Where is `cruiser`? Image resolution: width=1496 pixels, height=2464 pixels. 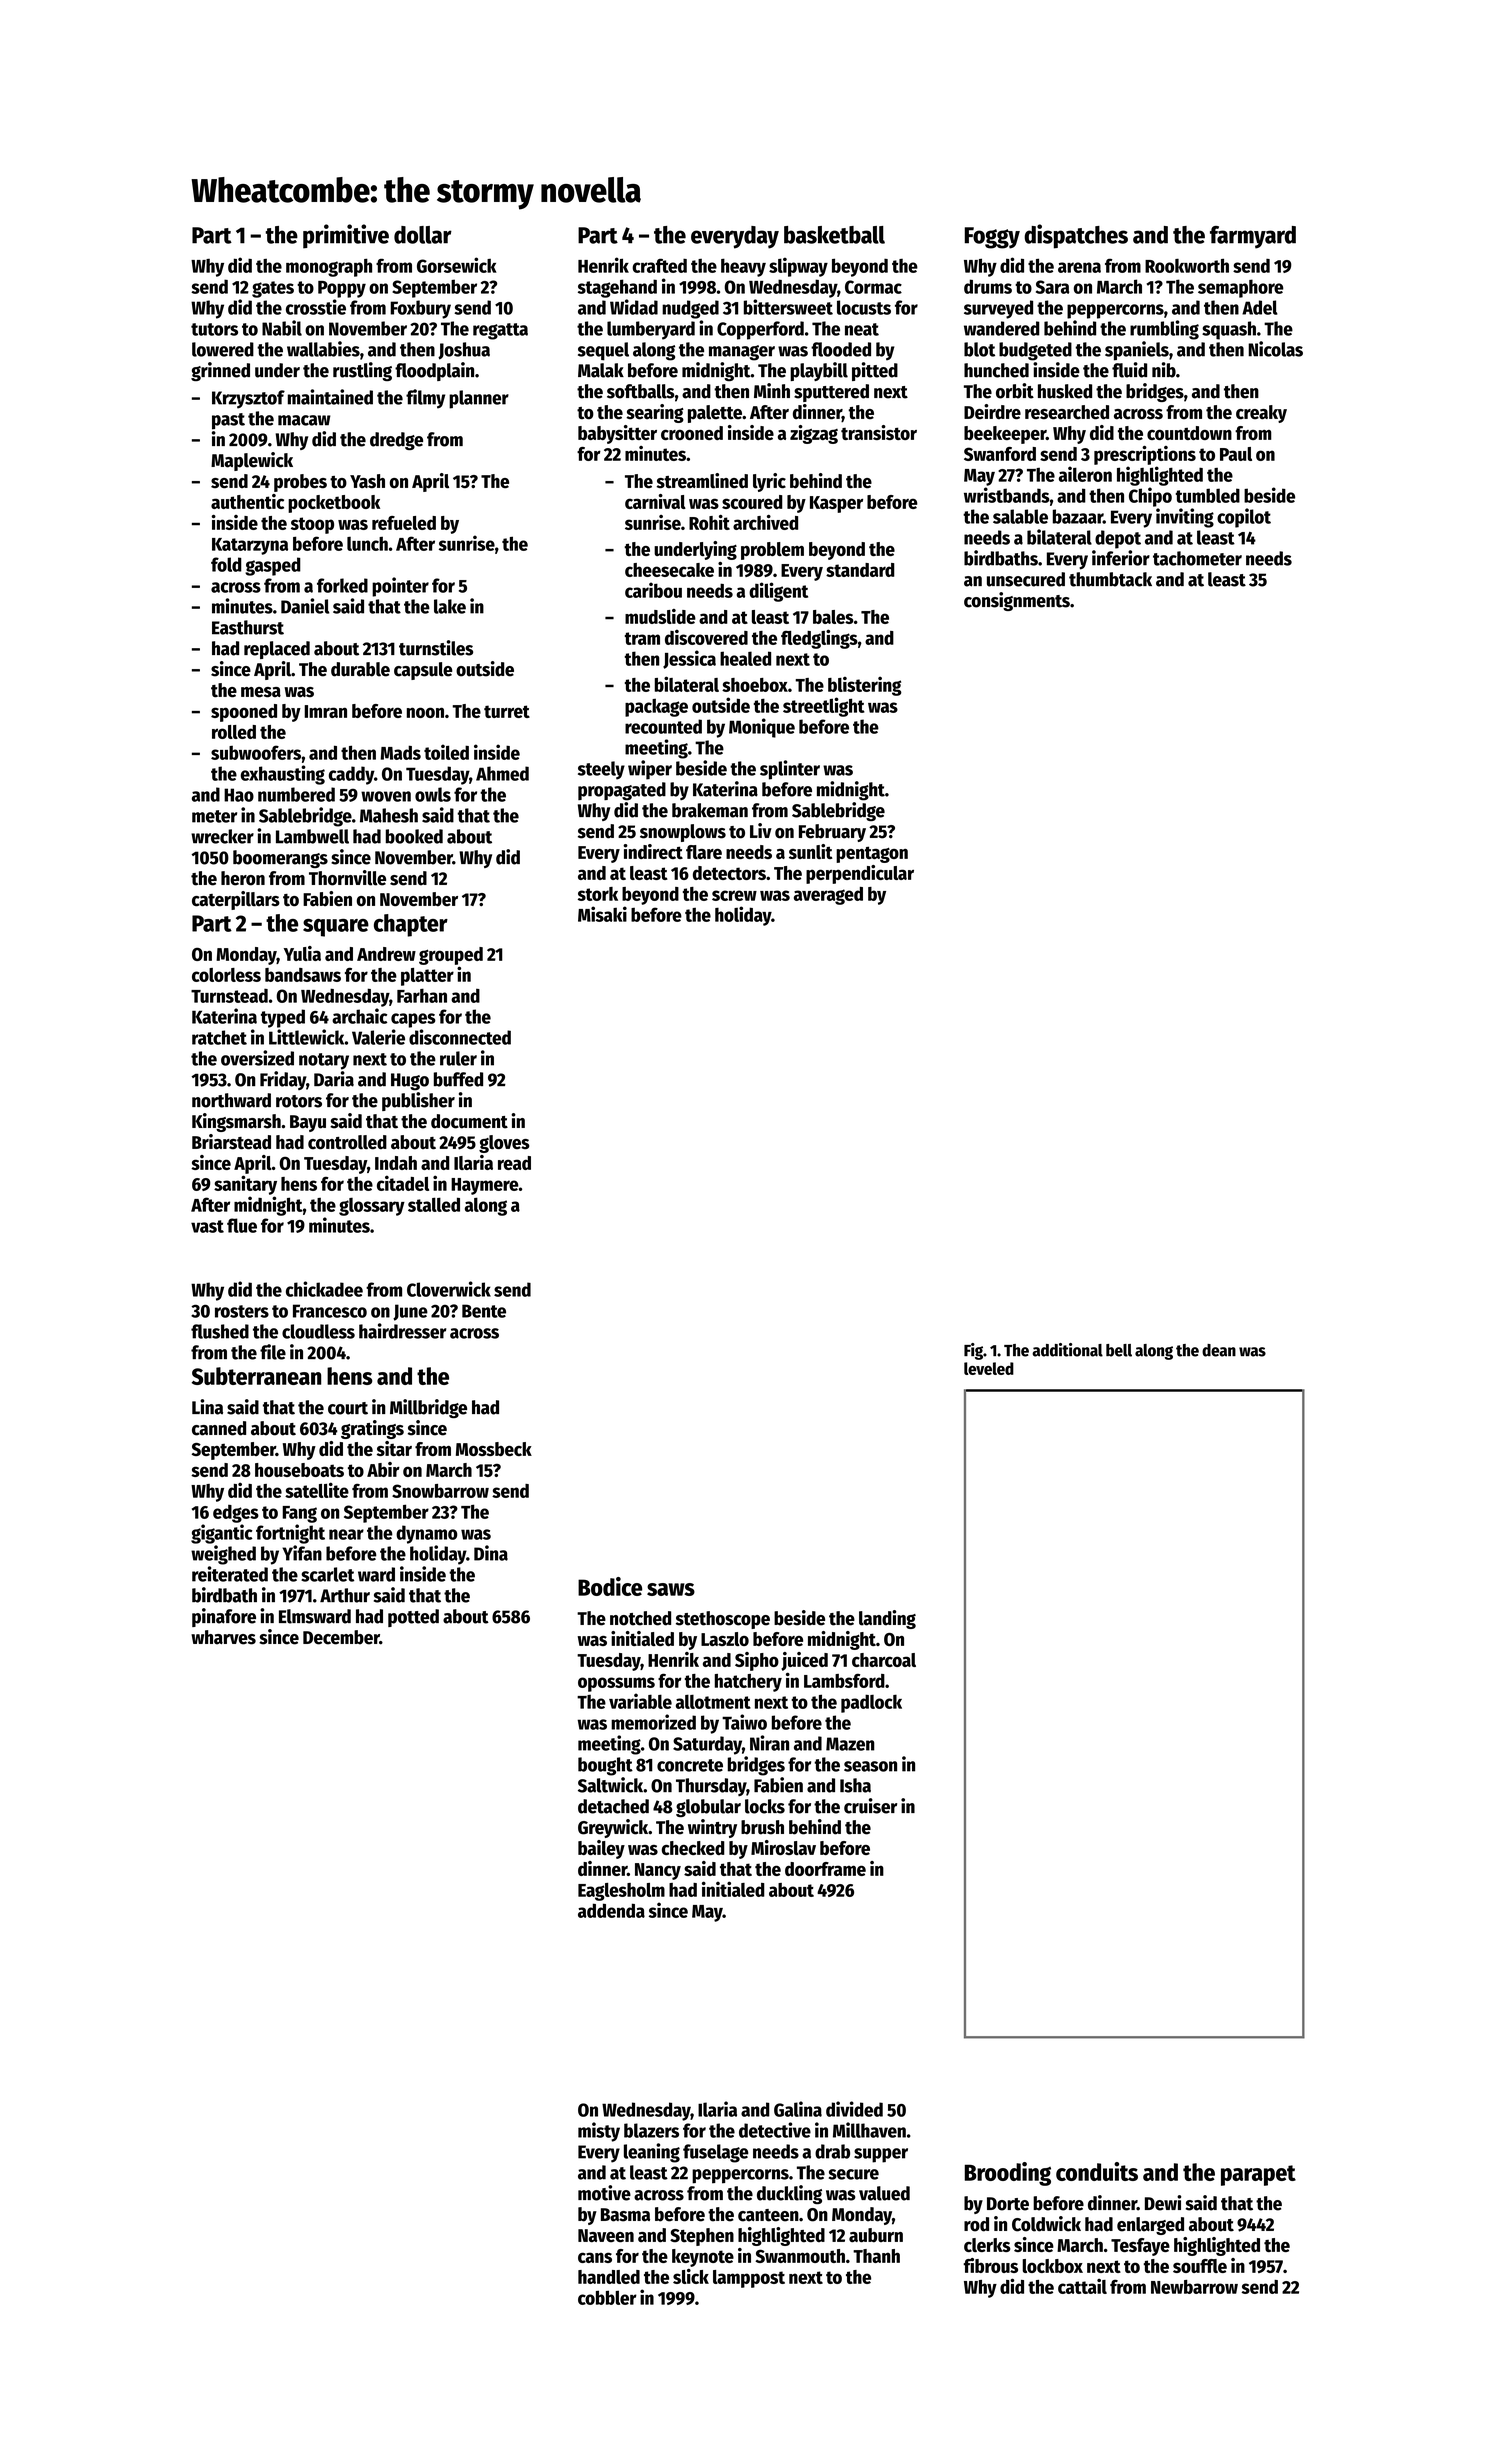 cruiser is located at coordinates (870, 1806).
